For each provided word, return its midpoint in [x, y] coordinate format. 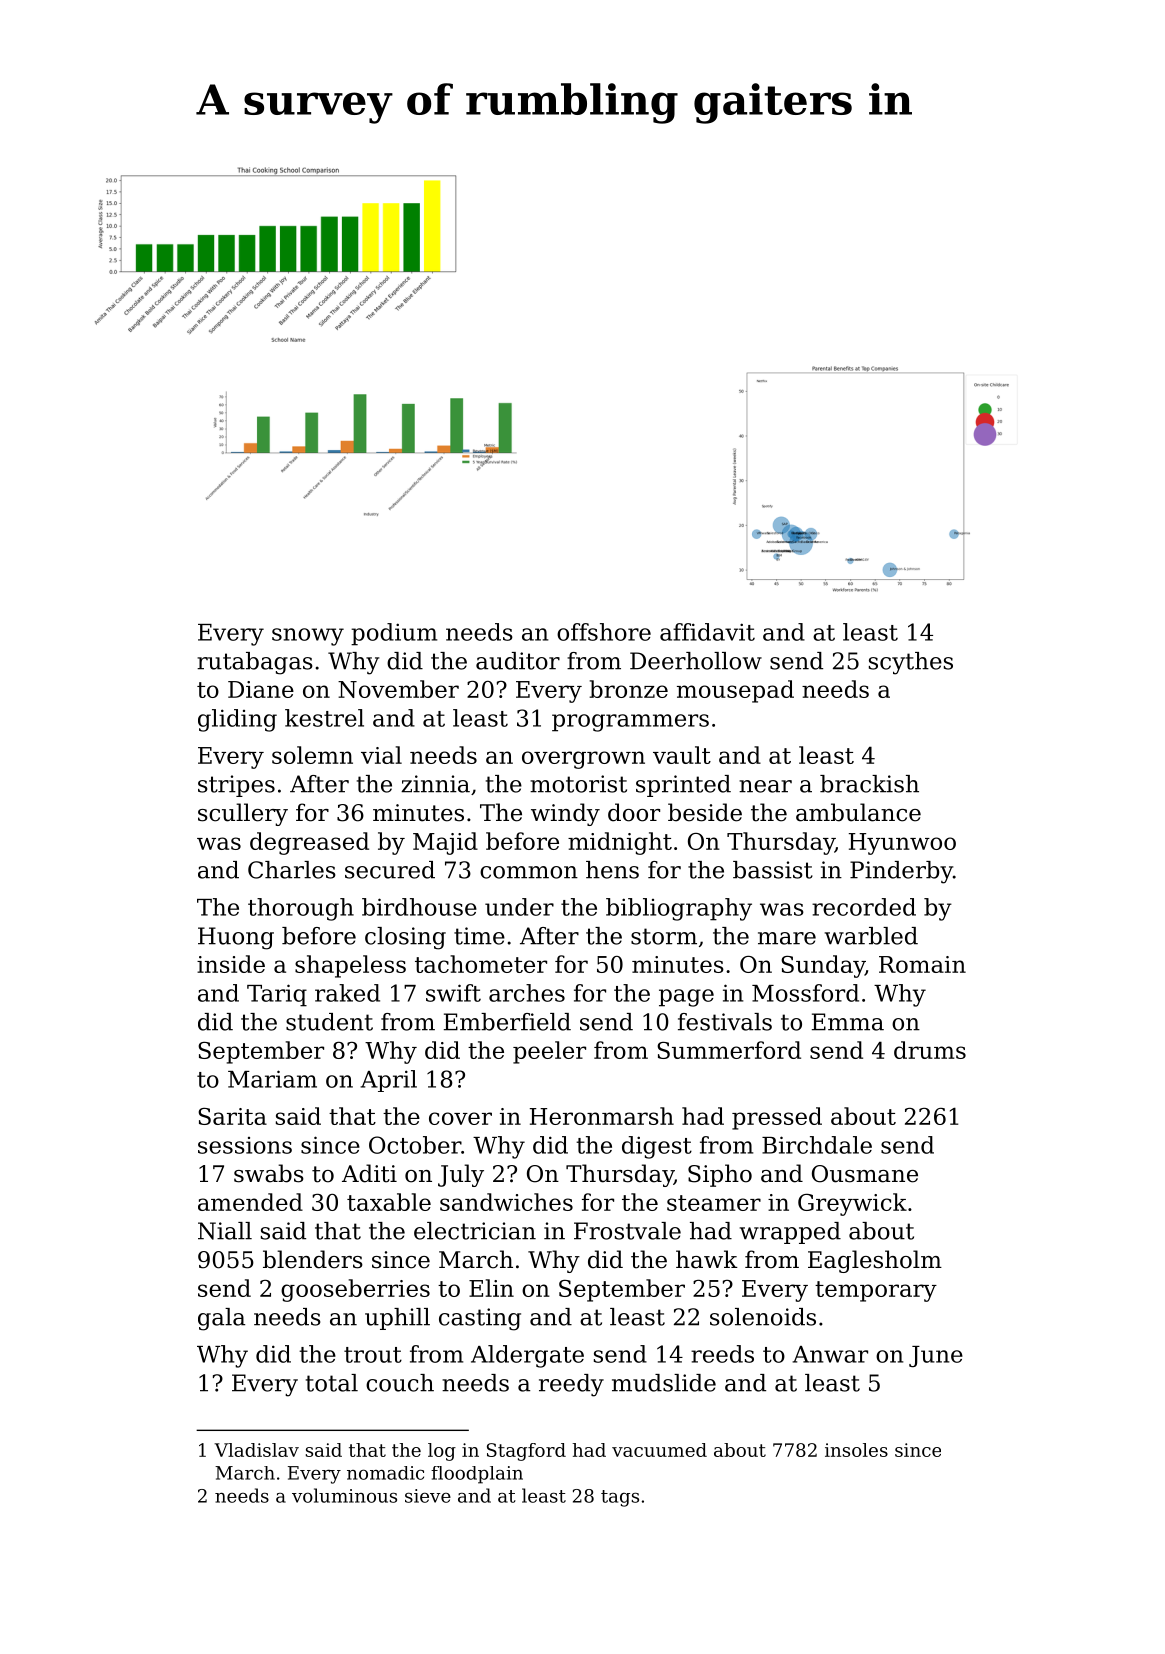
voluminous [344, 1495]
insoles [856, 1450]
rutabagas [255, 663]
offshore [604, 632]
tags [620, 1498]
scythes [911, 663]
